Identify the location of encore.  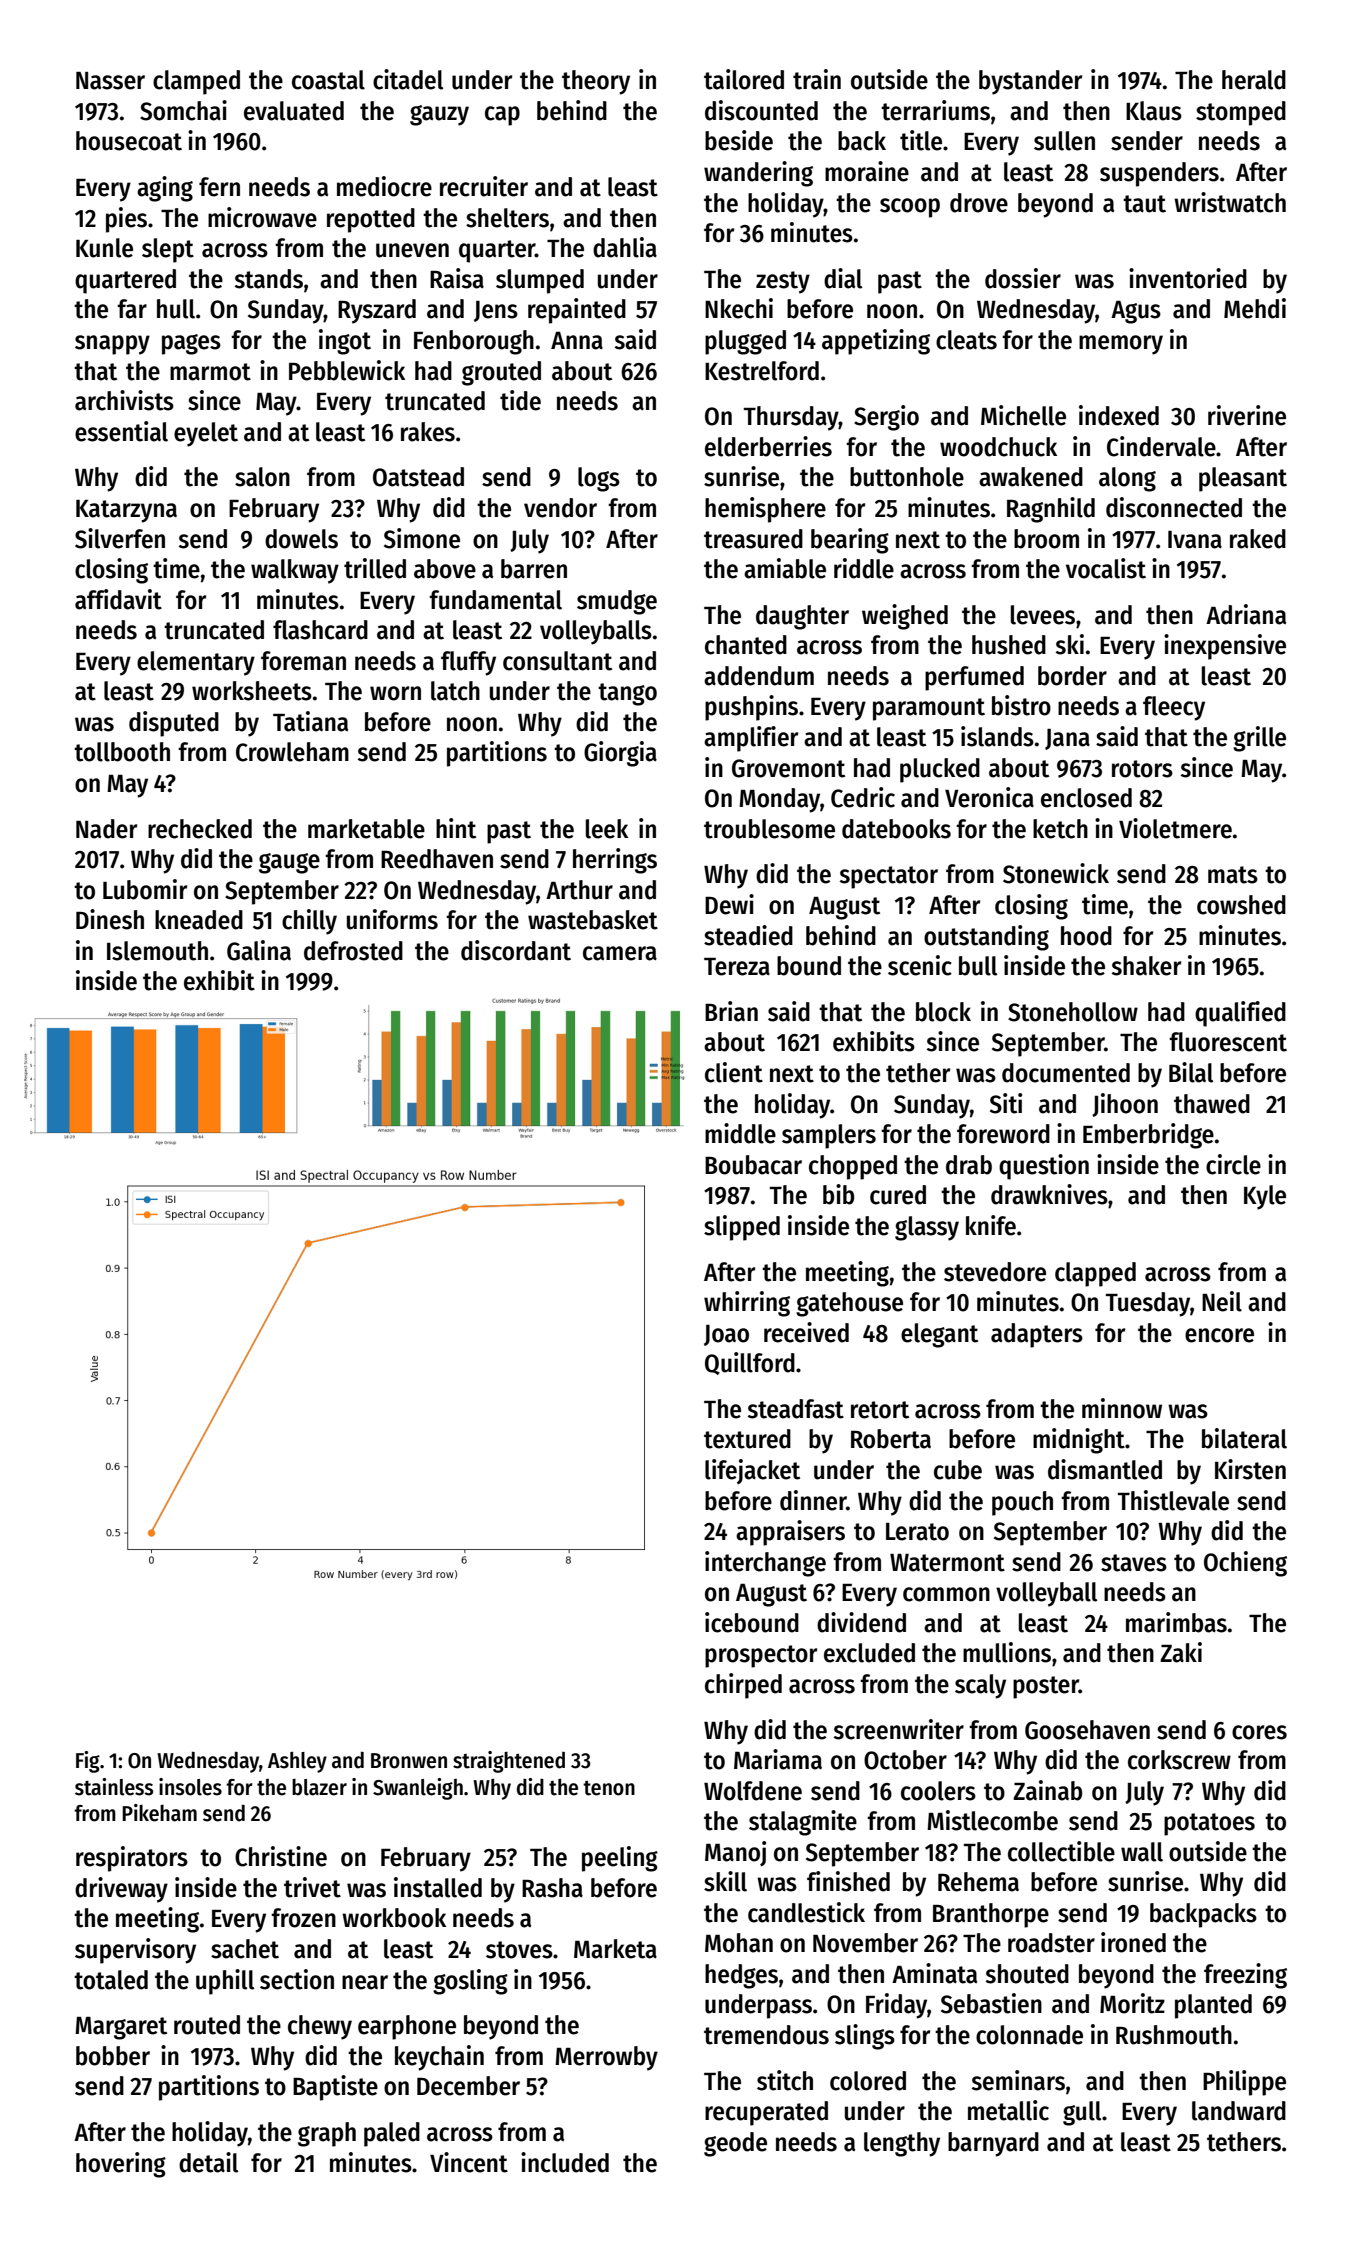
(1219, 1335).
